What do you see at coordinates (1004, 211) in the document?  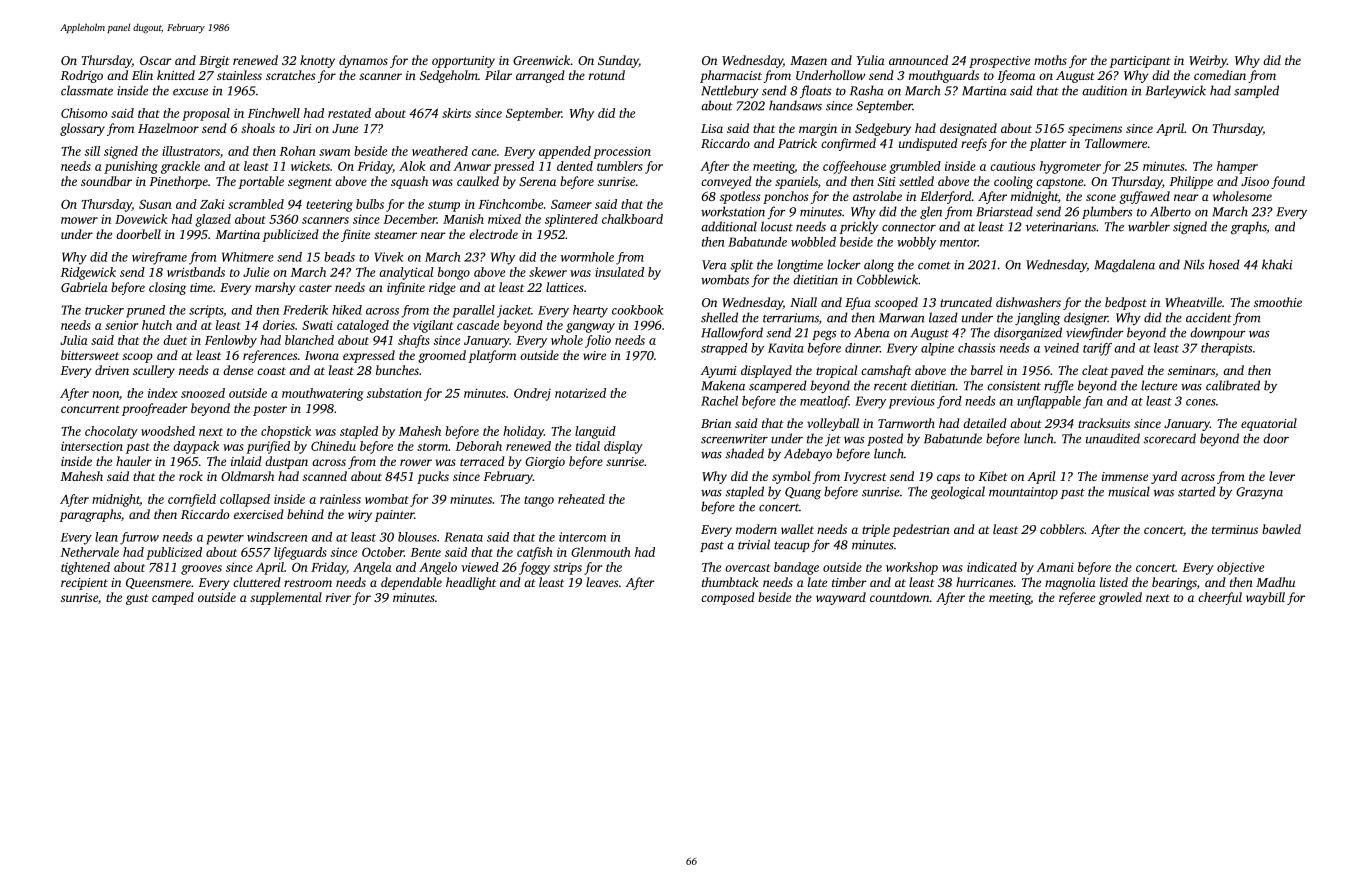 I see `Briarstead` at bounding box center [1004, 211].
